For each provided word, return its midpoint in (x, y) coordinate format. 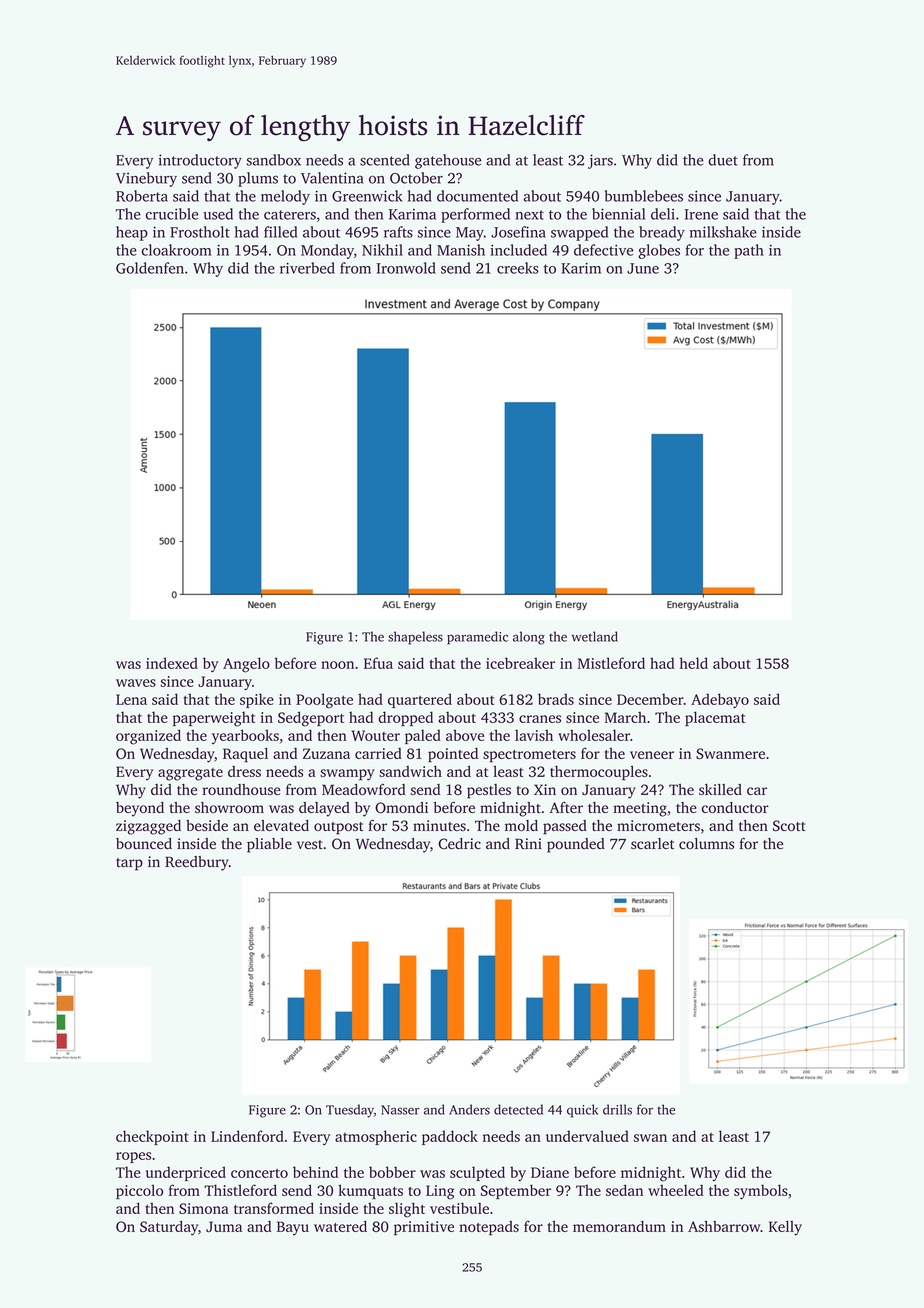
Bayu (293, 1228)
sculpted (477, 1173)
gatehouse (448, 161)
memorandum (619, 1226)
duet (723, 160)
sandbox (274, 160)
